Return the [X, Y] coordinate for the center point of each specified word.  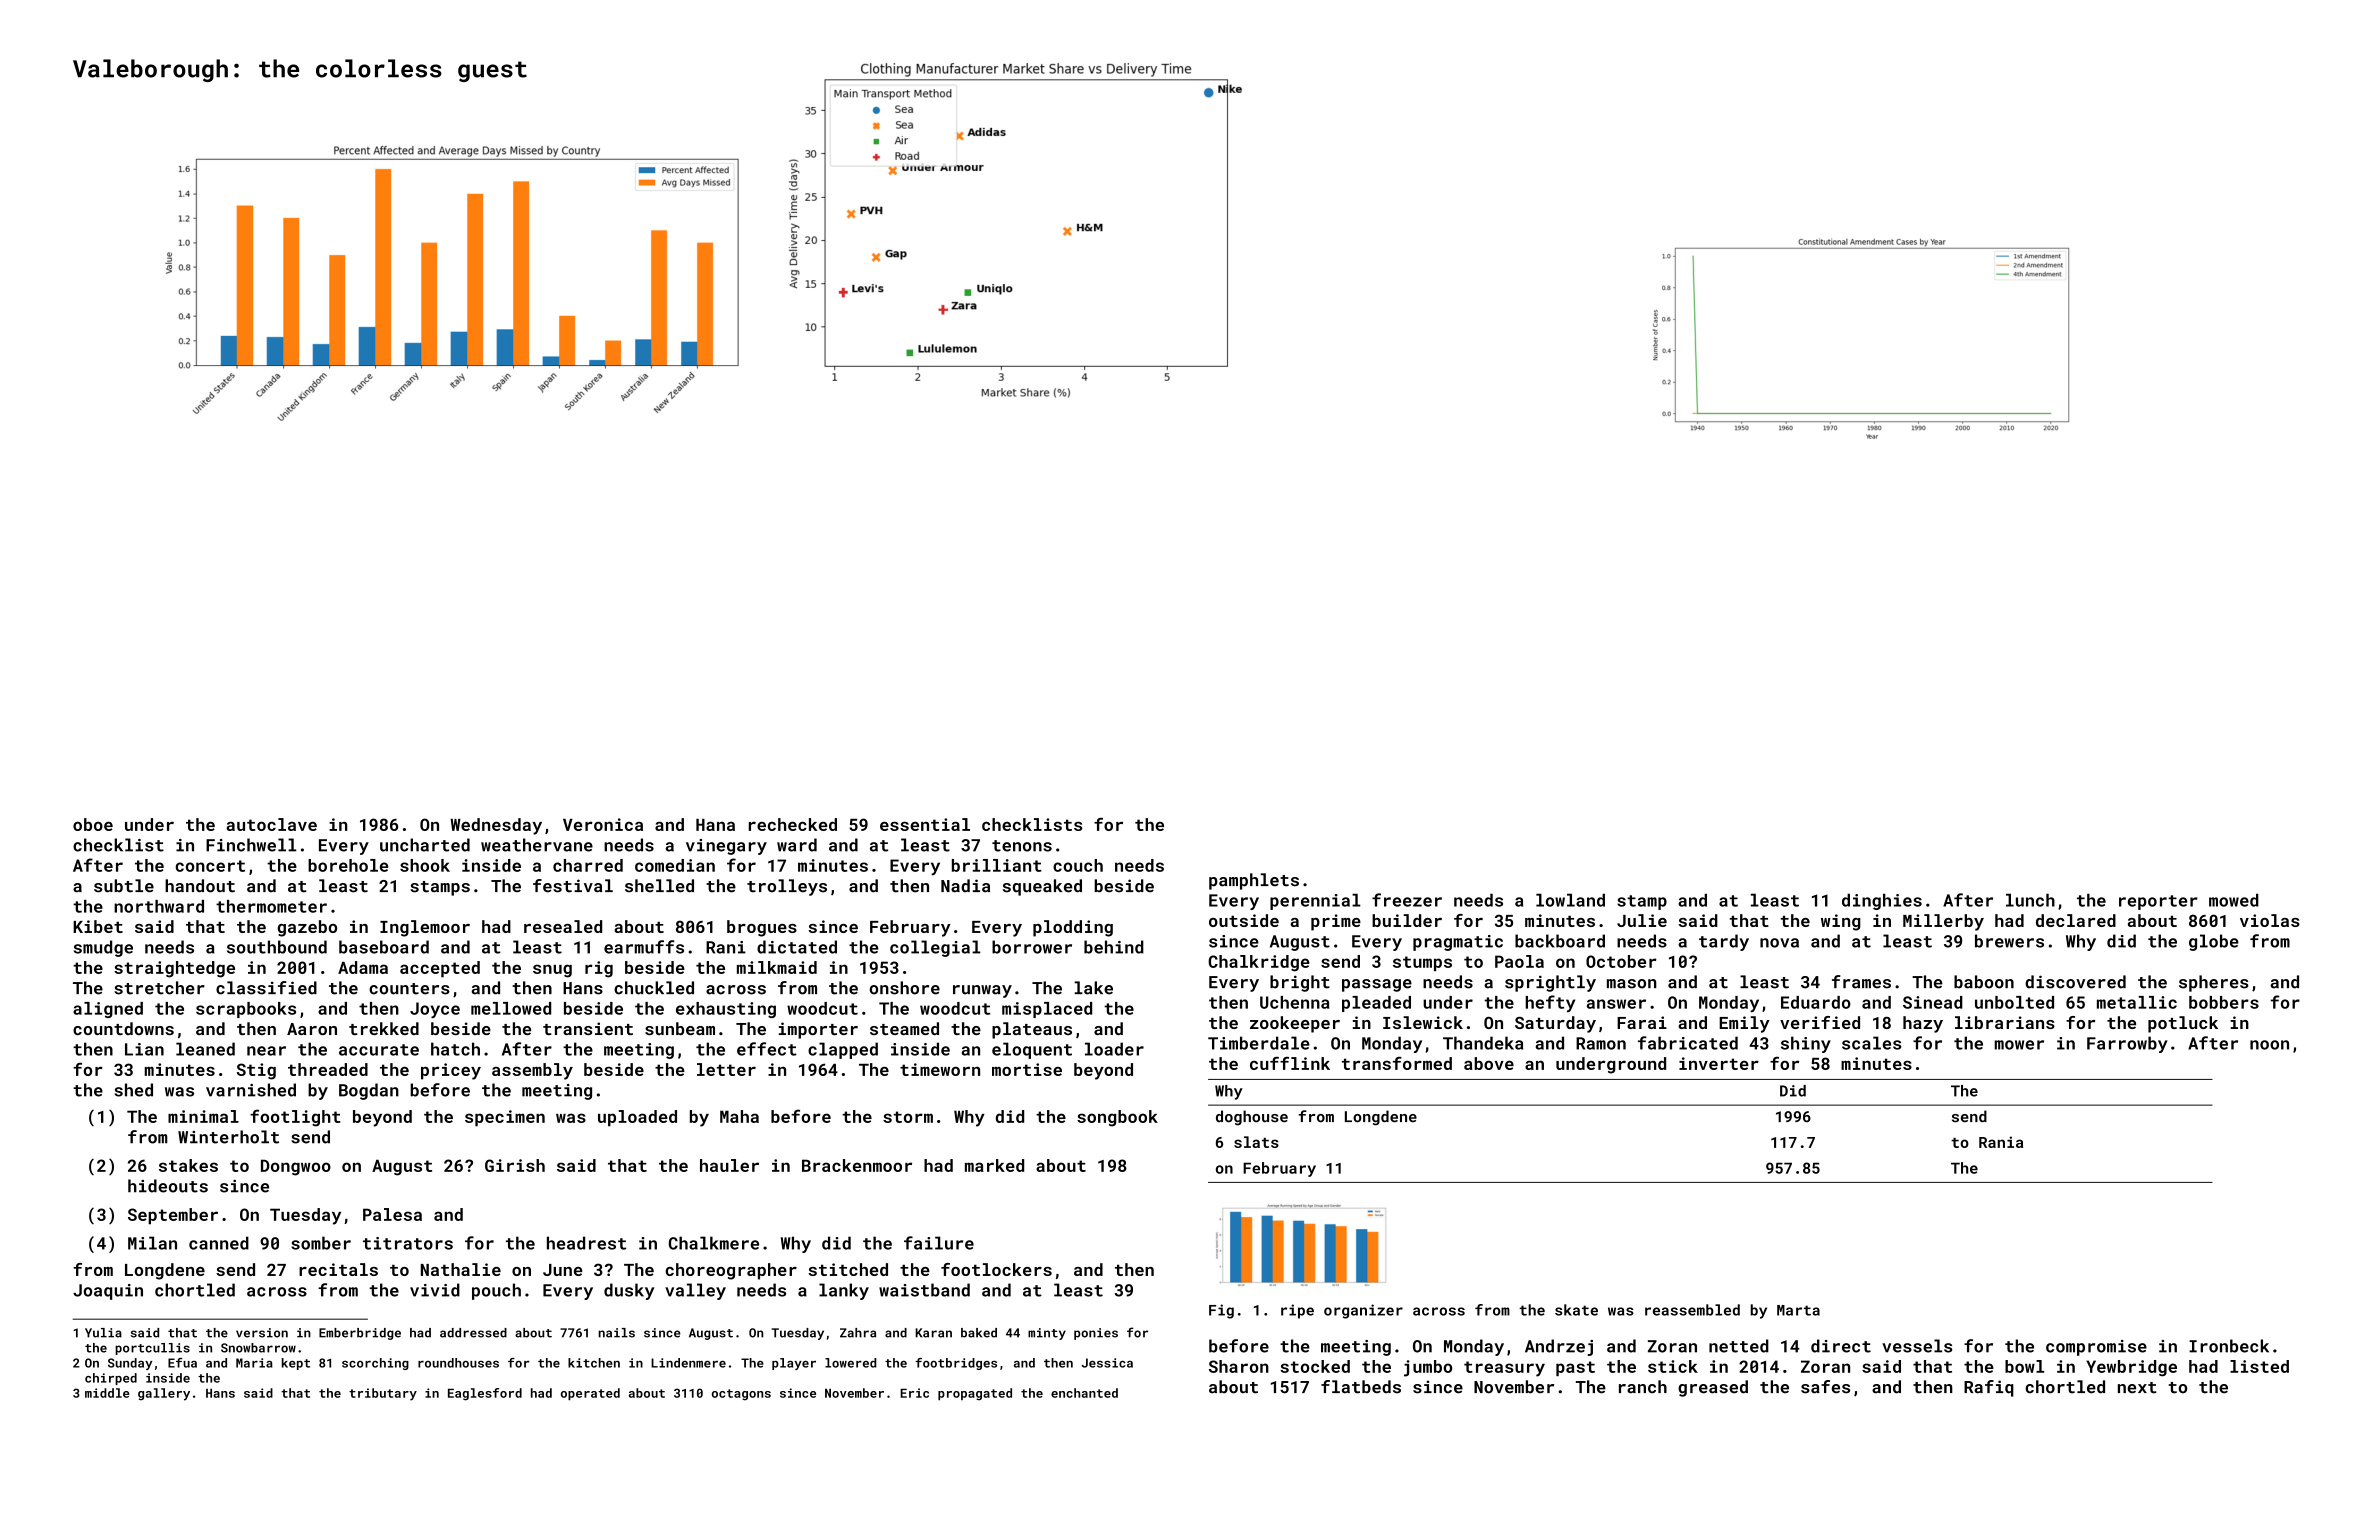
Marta [1798, 1310]
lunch [2030, 900]
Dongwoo [296, 1167]
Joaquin [108, 1292]
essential [925, 824]
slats [1256, 1142]
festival [573, 886]
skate [1576, 1310]
